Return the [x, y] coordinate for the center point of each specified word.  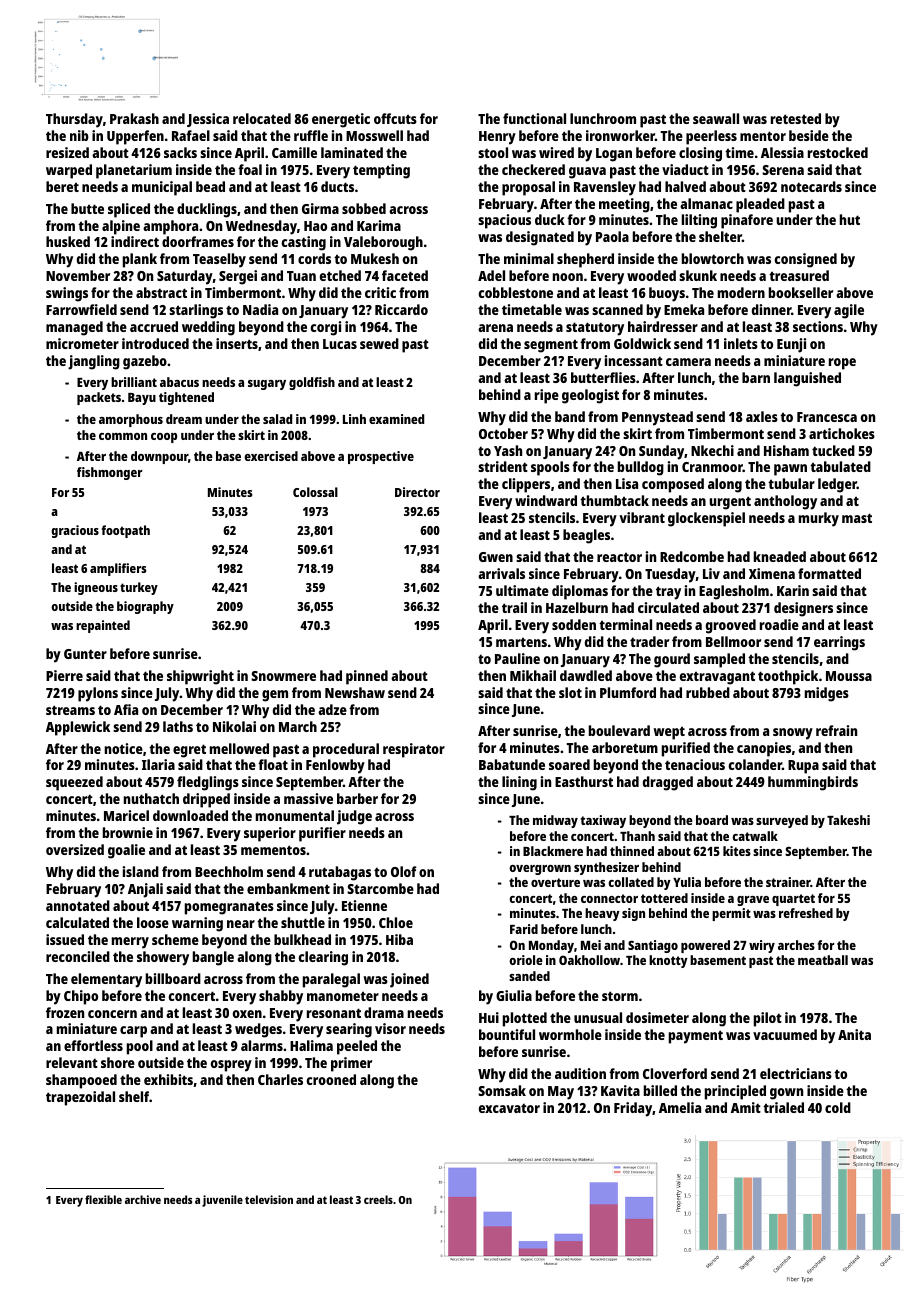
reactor [619, 557]
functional [534, 118]
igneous [96, 588]
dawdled [586, 675]
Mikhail [533, 675]
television [269, 1199]
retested [796, 118]
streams [70, 710]
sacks [180, 152]
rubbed [708, 692]
